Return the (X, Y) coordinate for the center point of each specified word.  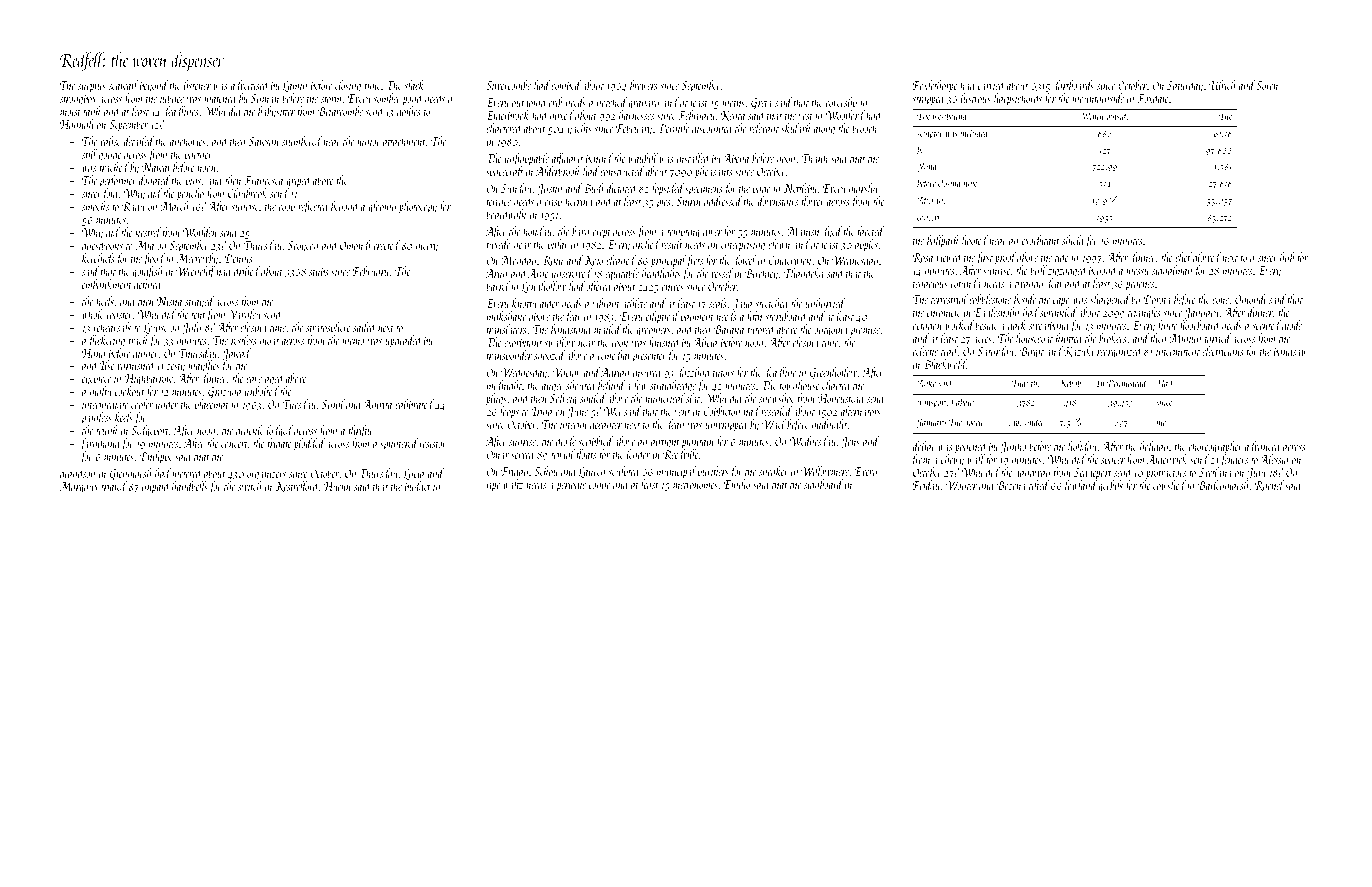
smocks (95, 206)
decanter (606, 424)
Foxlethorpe (935, 87)
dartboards (1073, 85)
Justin (549, 189)
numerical (665, 398)
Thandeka (804, 273)
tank (92, 111)
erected (387, 245)
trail (949, 351)
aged (275, 380)
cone (1220, 301)
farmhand (101, 445)
